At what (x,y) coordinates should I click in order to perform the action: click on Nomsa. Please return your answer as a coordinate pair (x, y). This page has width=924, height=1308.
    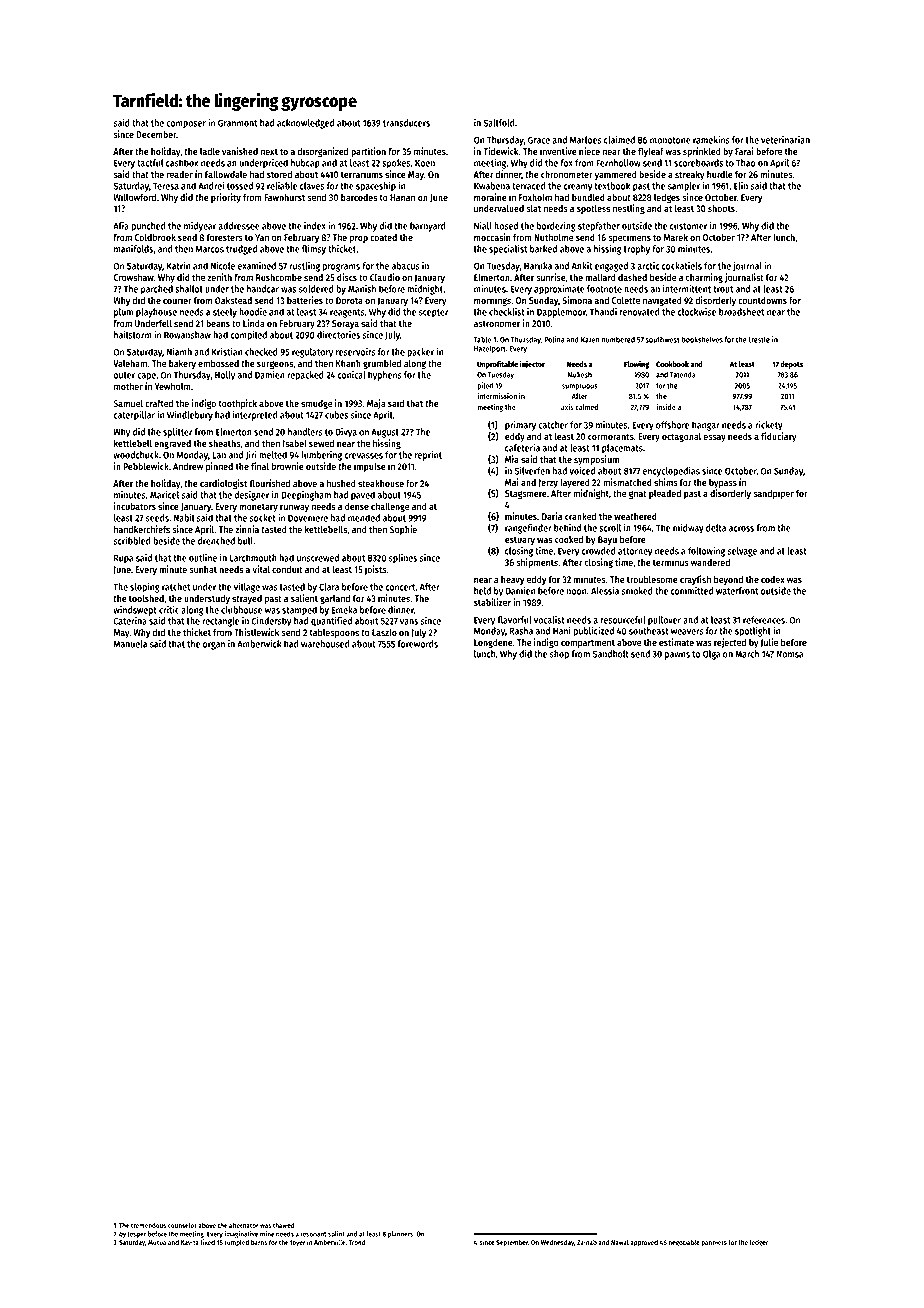
    Looking at the image, I should click on (790, 654).
